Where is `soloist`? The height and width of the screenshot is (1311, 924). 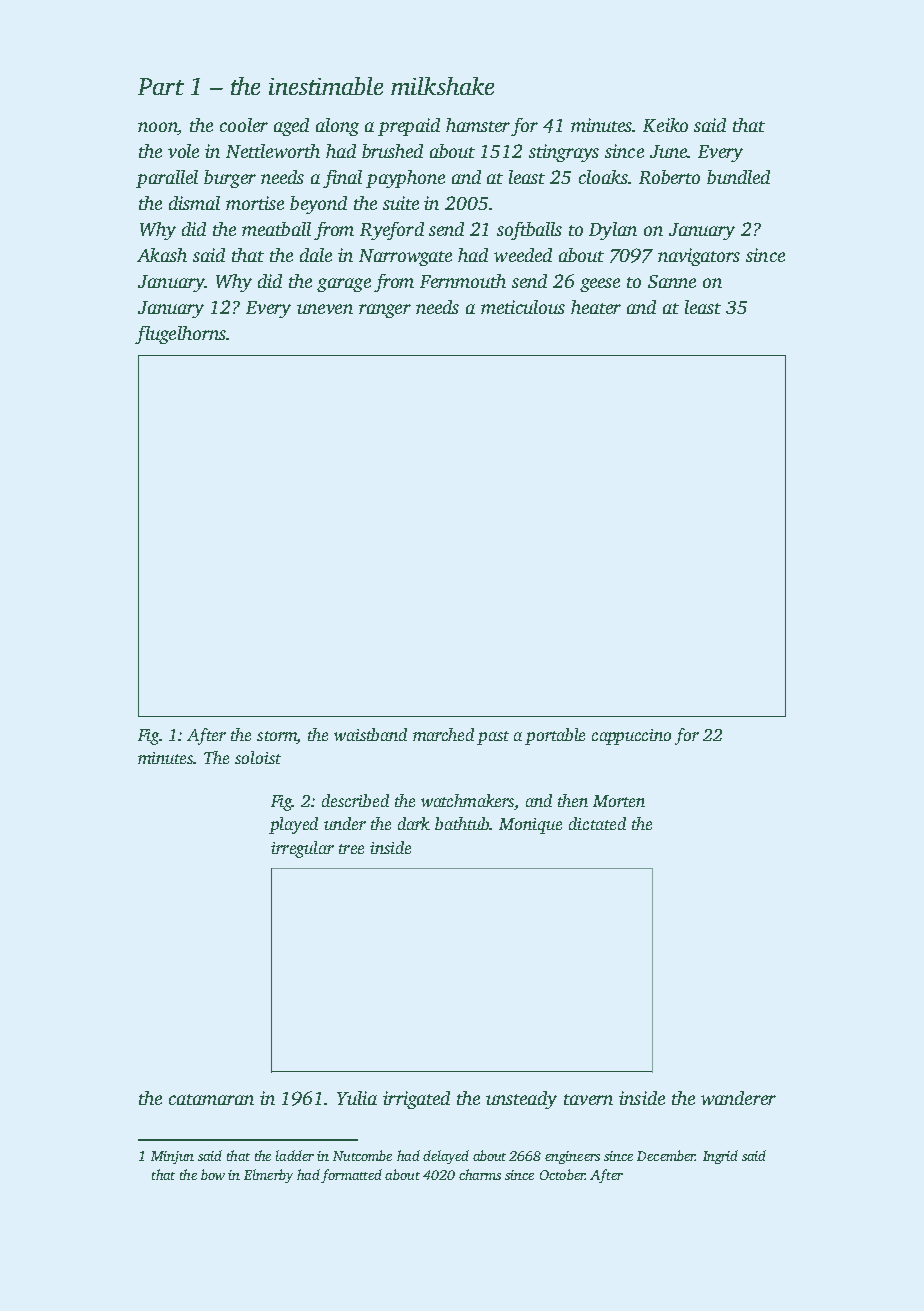
soloist is located at coordinates (258, 757).
